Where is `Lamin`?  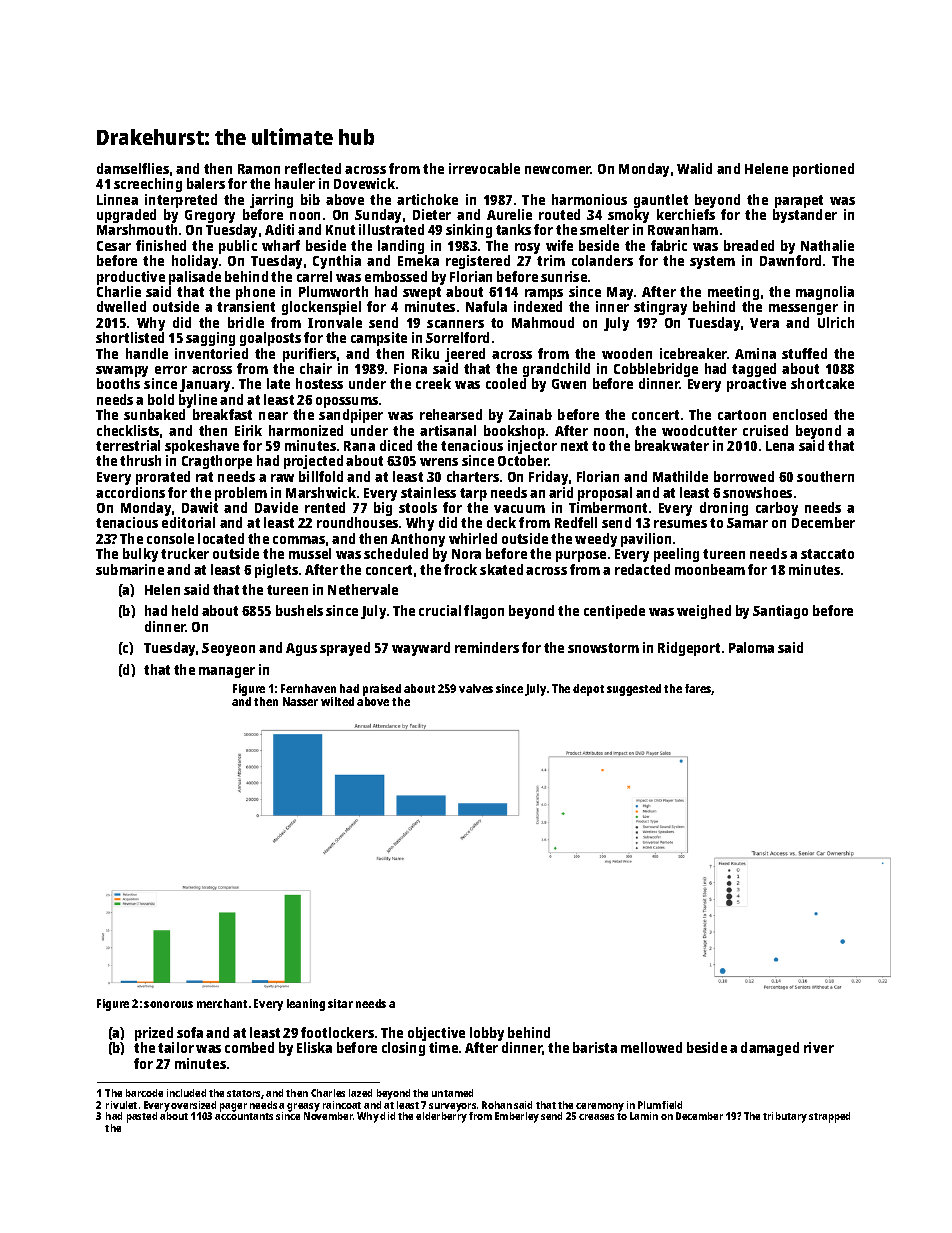
Lamin is located at coordinates (644, 1116).
